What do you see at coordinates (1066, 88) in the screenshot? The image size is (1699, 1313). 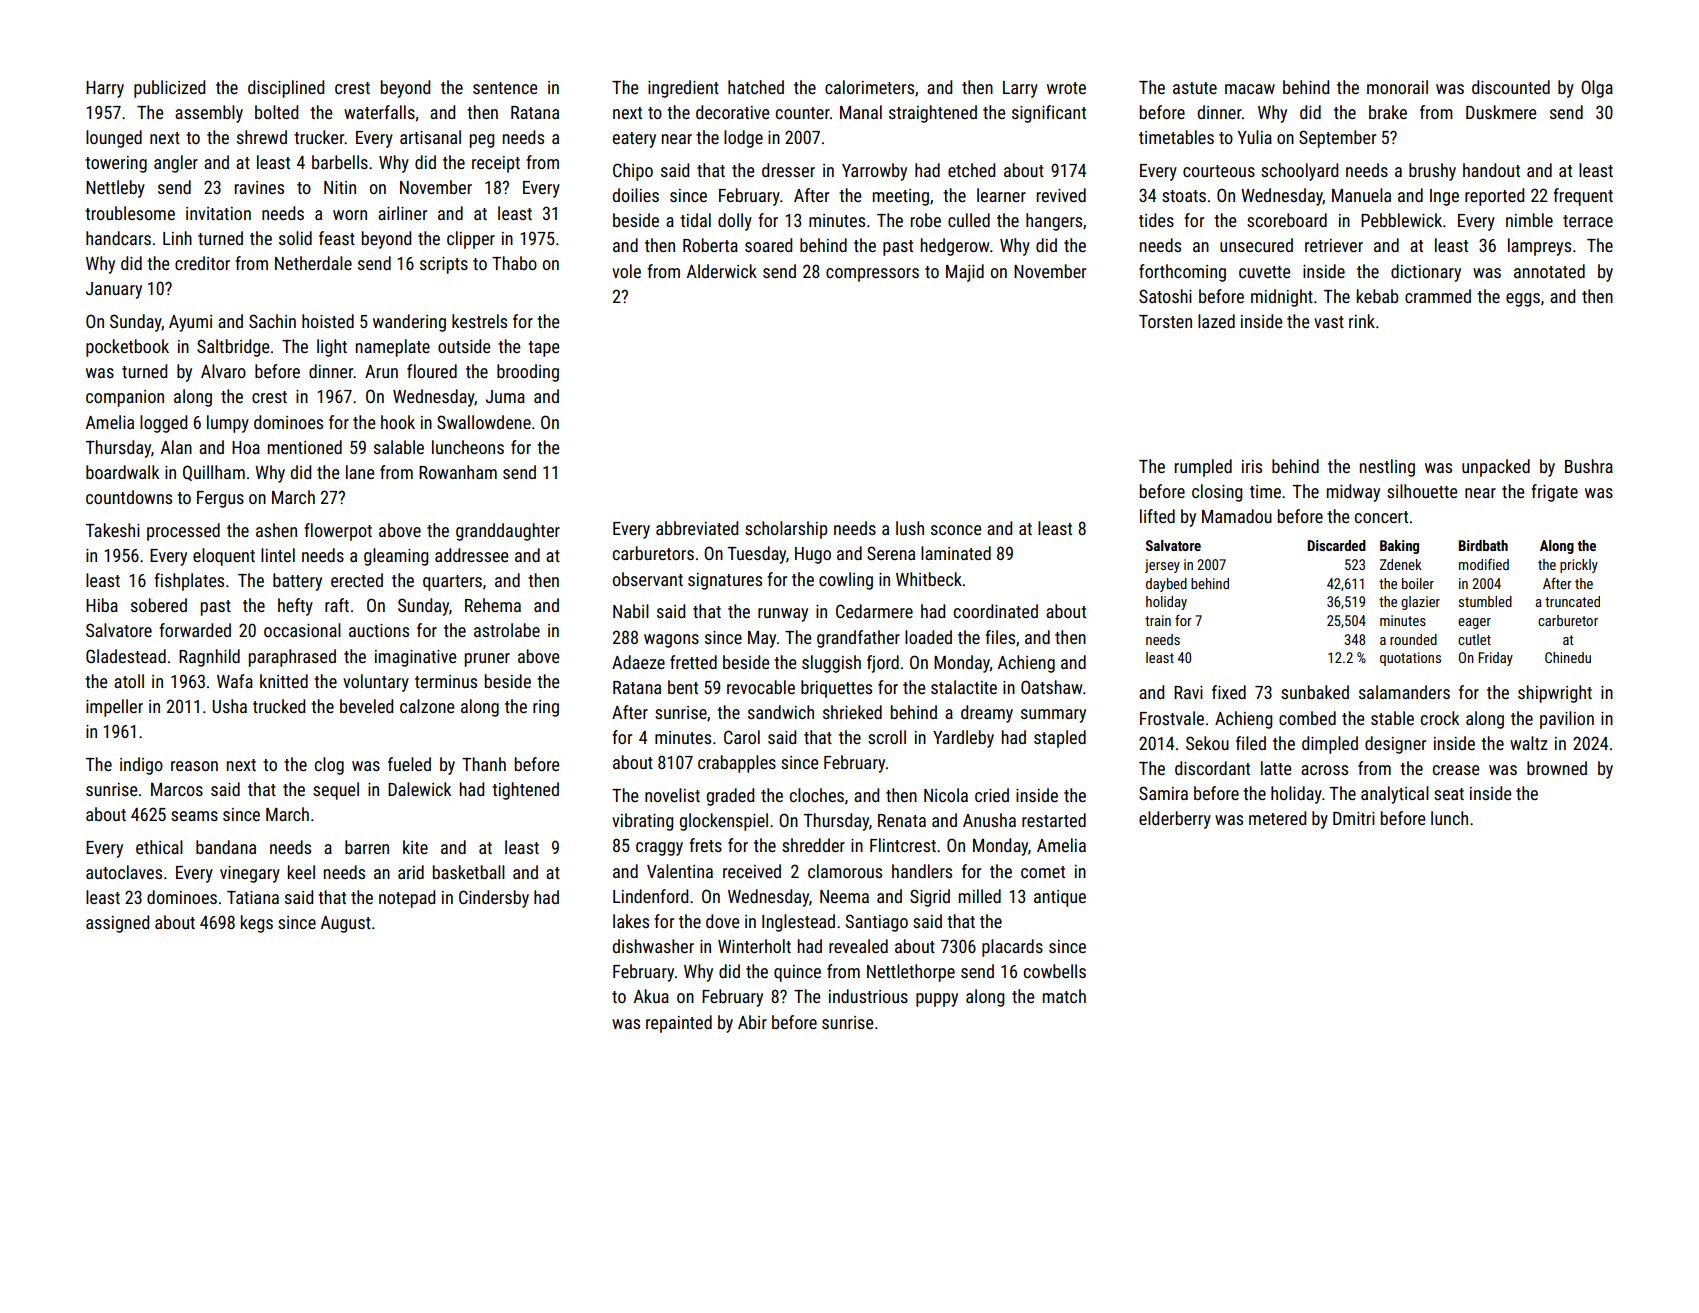 I see `wrote` at bounding box center [1066, 88].
